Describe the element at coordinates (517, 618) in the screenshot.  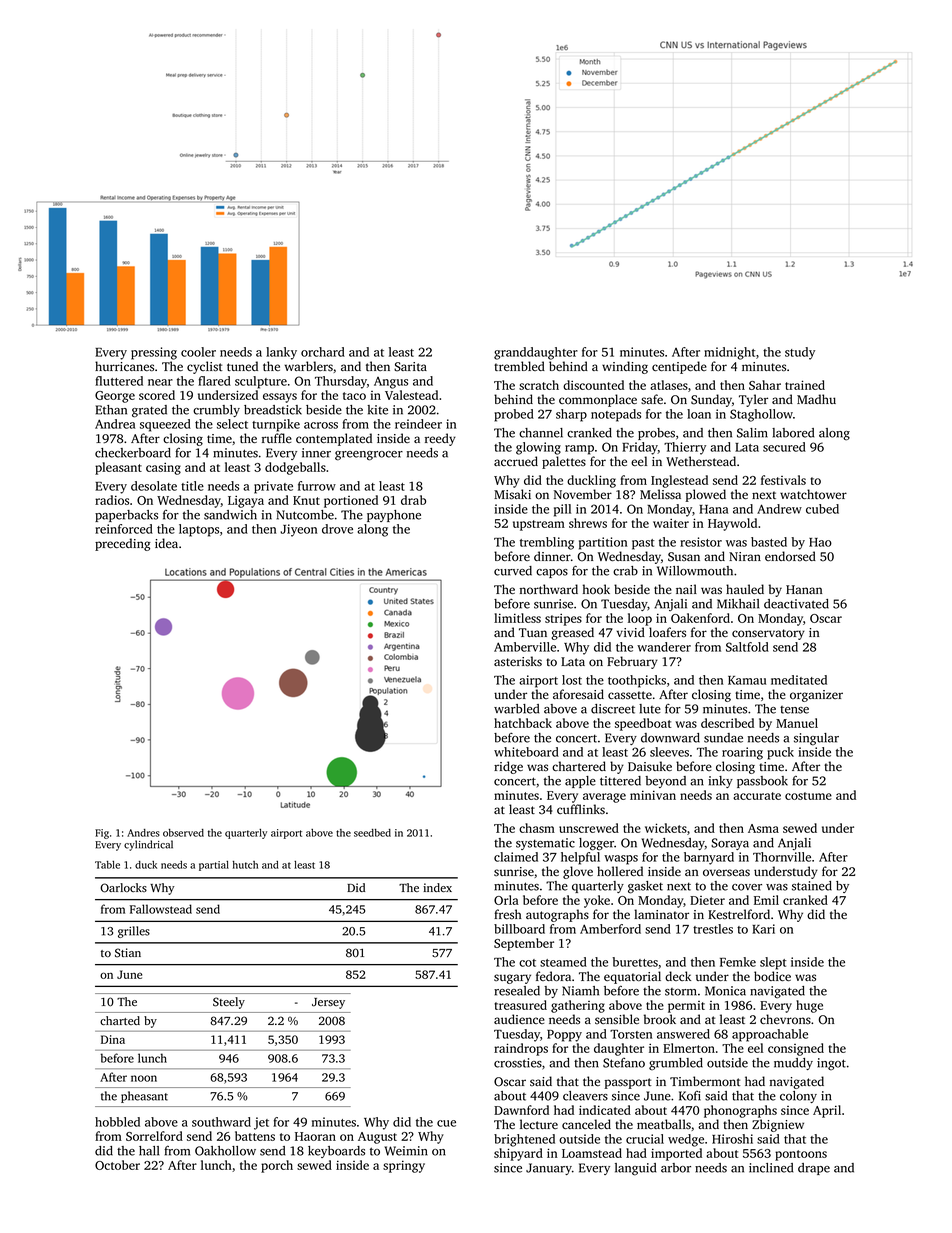
I see `limitless` at that location.
